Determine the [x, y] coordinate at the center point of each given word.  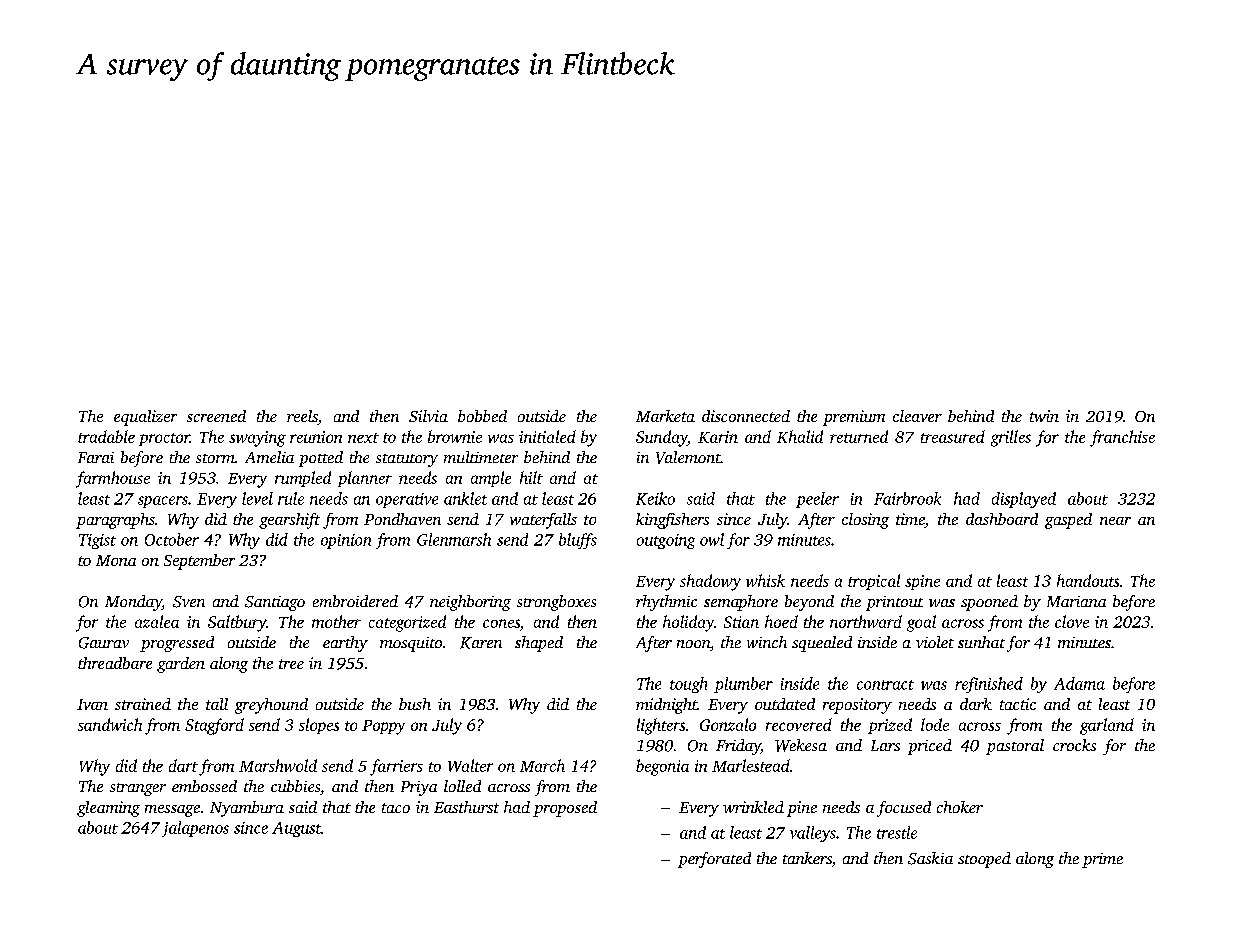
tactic [1018, 704]
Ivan [92, 704]
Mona [116, 560]
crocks [1074, 745]
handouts [1088, 580]
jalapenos [195, 829]
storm [215, 458]
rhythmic [666, 603]
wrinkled [753, 807]
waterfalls [543, 521]
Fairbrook [907, 498]
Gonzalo [728, 724]
